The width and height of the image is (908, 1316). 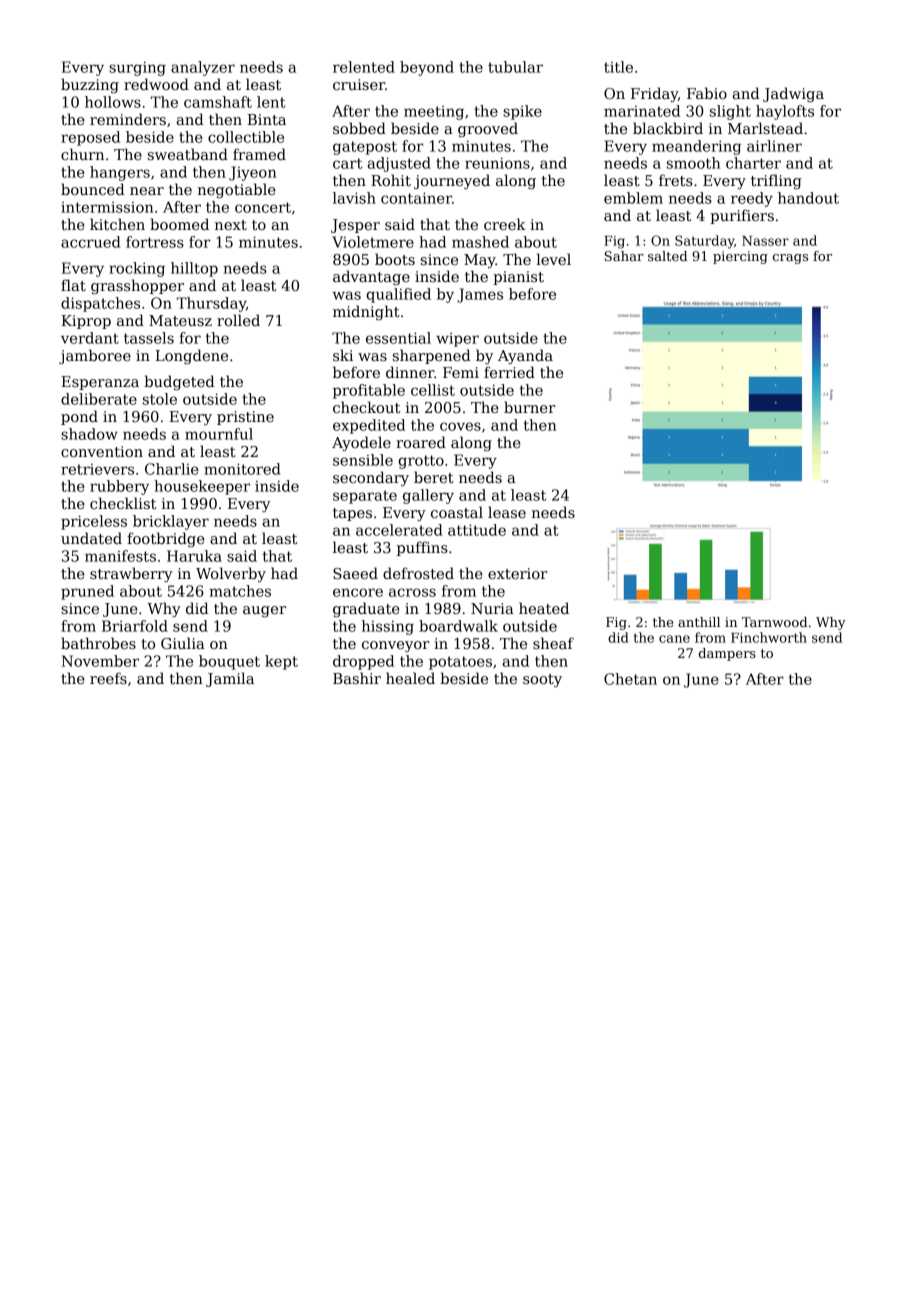 What do you see at coordinates (203, 68) in the image?
I see `analyzer` at bounding box center [203, 68].
